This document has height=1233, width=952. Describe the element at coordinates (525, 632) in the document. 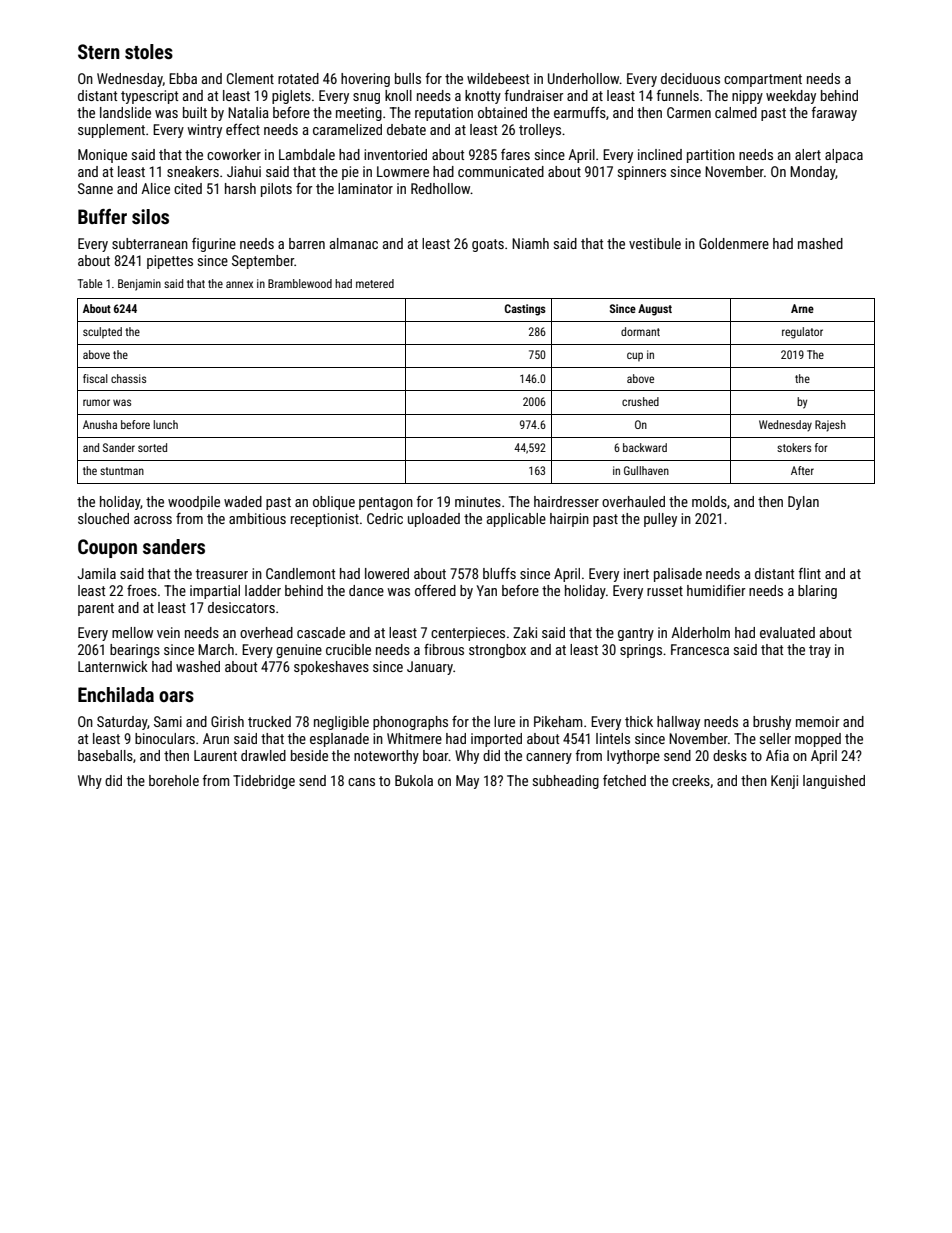

I see `Zaki` at that location.
